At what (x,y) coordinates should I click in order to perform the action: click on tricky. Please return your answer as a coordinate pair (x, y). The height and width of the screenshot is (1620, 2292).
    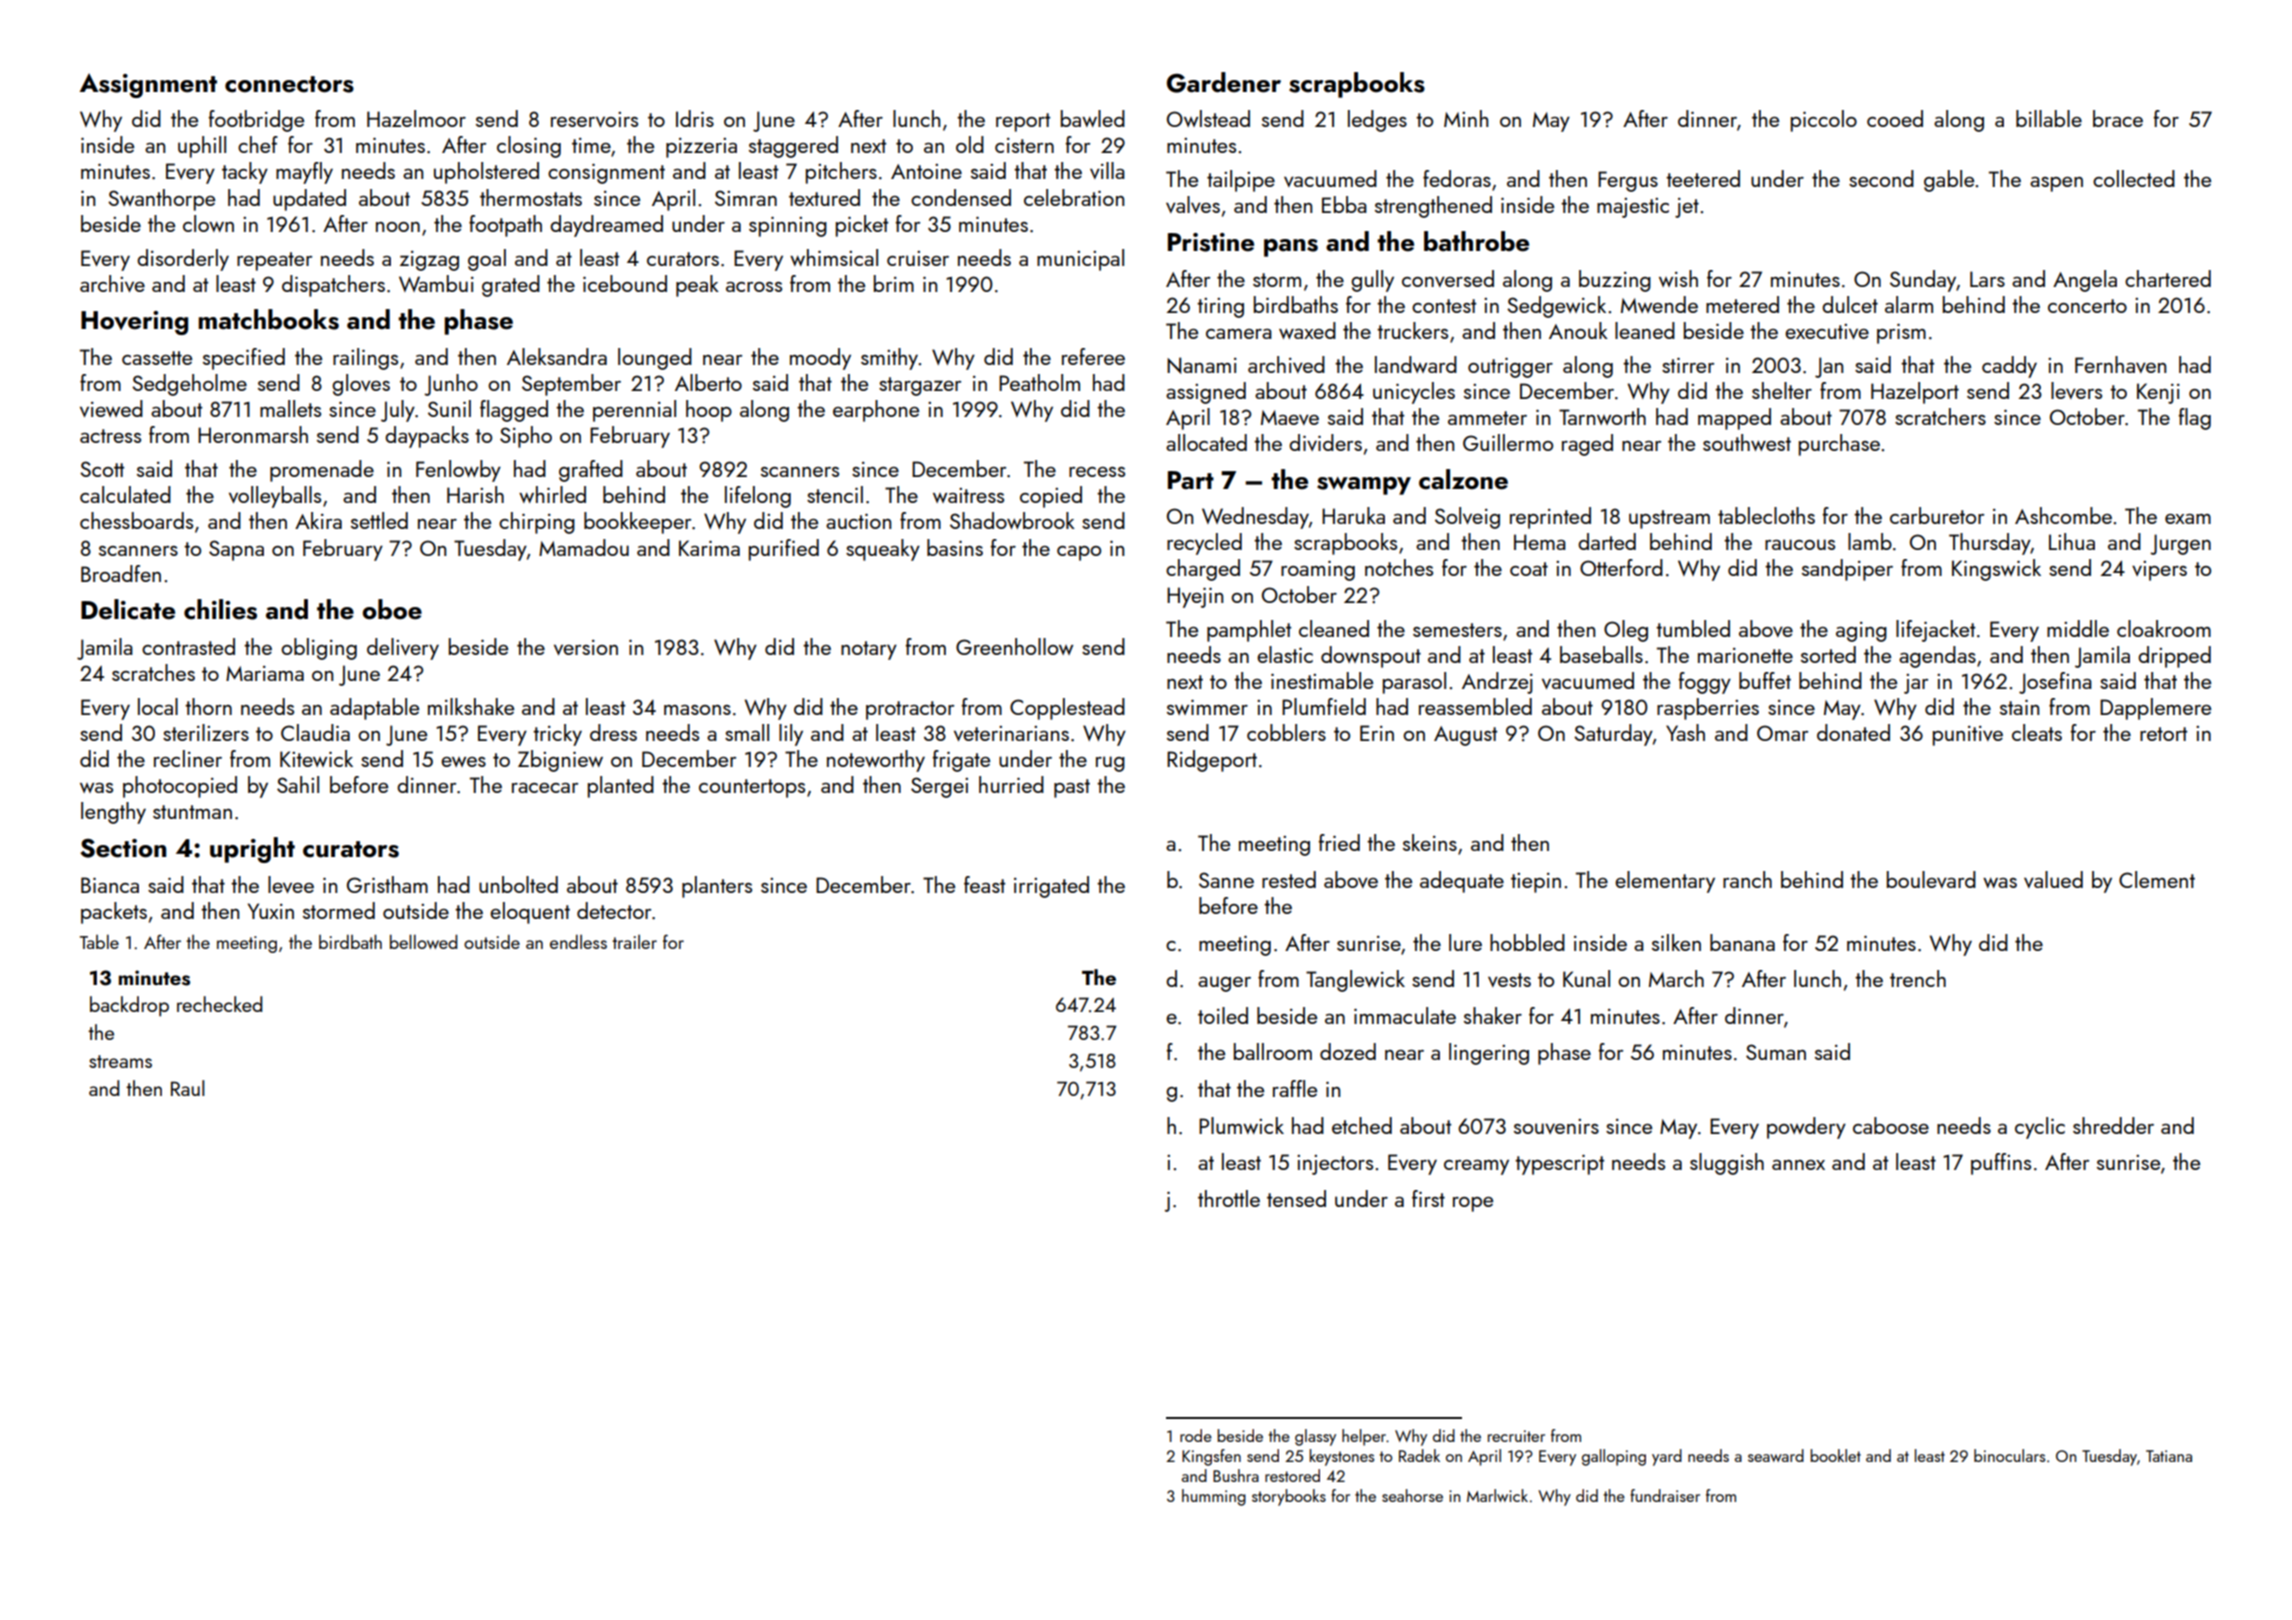
    Looking at the image, I should click on (557, 735).
